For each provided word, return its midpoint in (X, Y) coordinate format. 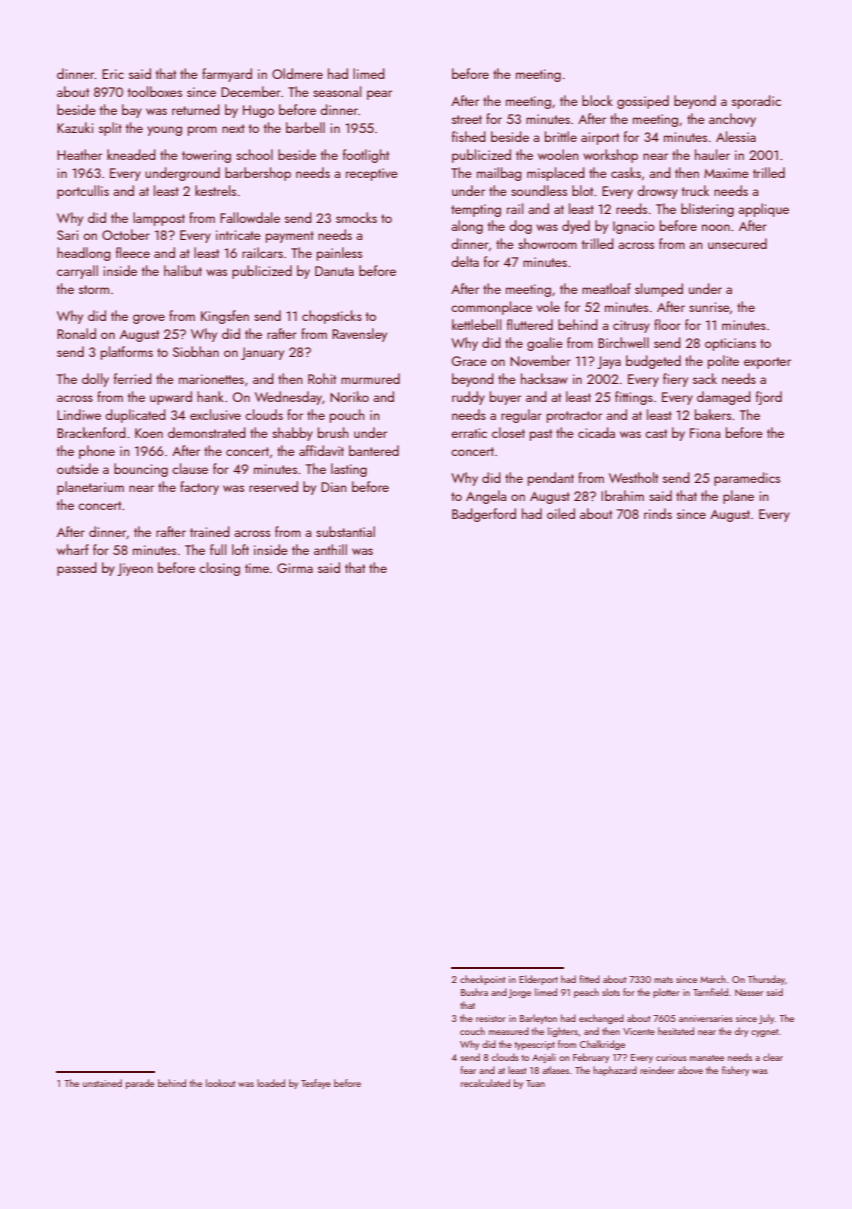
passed (77, 569)
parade (140, 1084)
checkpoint (482, 980)
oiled (561, 513)
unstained (102, 1083)
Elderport (538, 980)
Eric (113, 74)
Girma (295, 568)
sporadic (756, 102)
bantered (374, 450)
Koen (149, 433)
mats (663, 980)
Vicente (639, 1031)
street (467, 119)
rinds (658, 513)
